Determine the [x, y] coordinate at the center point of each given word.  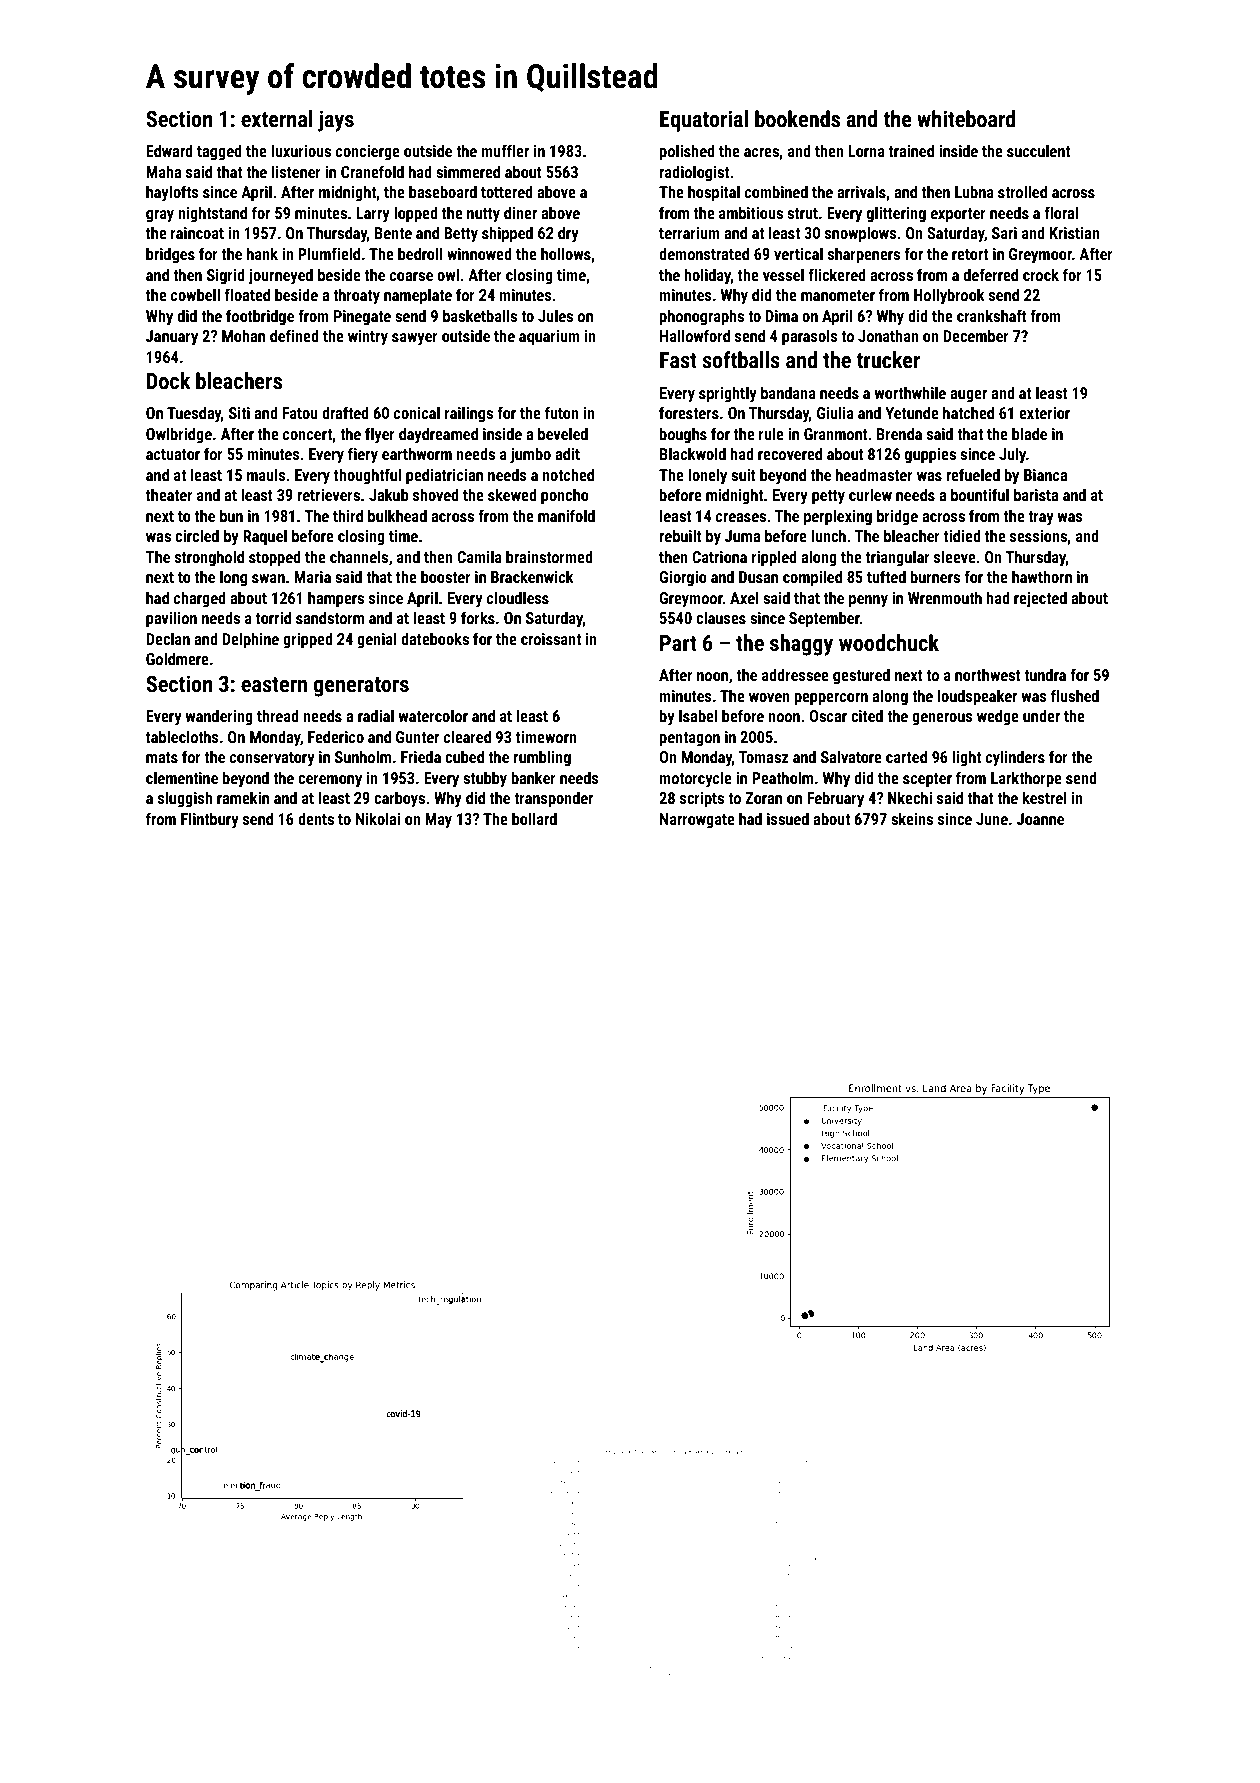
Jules [555, 315]
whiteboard [966, 119]
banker [534, 777]
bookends [797, 119]
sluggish [185, 799]
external [277, 119]
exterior [1044, 413]
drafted [345, 412]
